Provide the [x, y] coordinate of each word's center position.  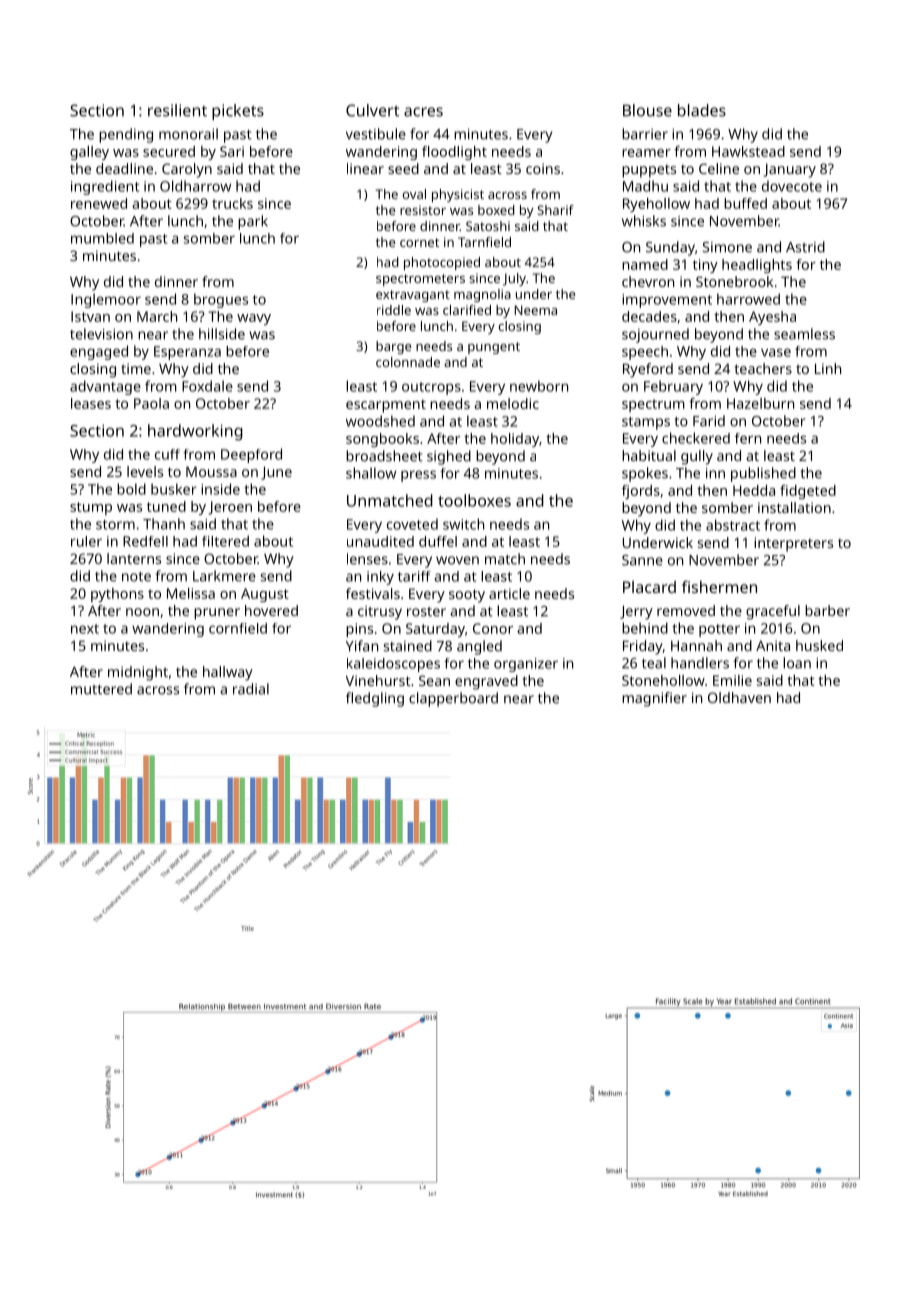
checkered [696, 438]
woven [457, 560]
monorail [188, 134]
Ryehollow [656, 205]
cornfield [238, 628]
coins [543, 168]
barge [393, 347]
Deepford [251, 455]
